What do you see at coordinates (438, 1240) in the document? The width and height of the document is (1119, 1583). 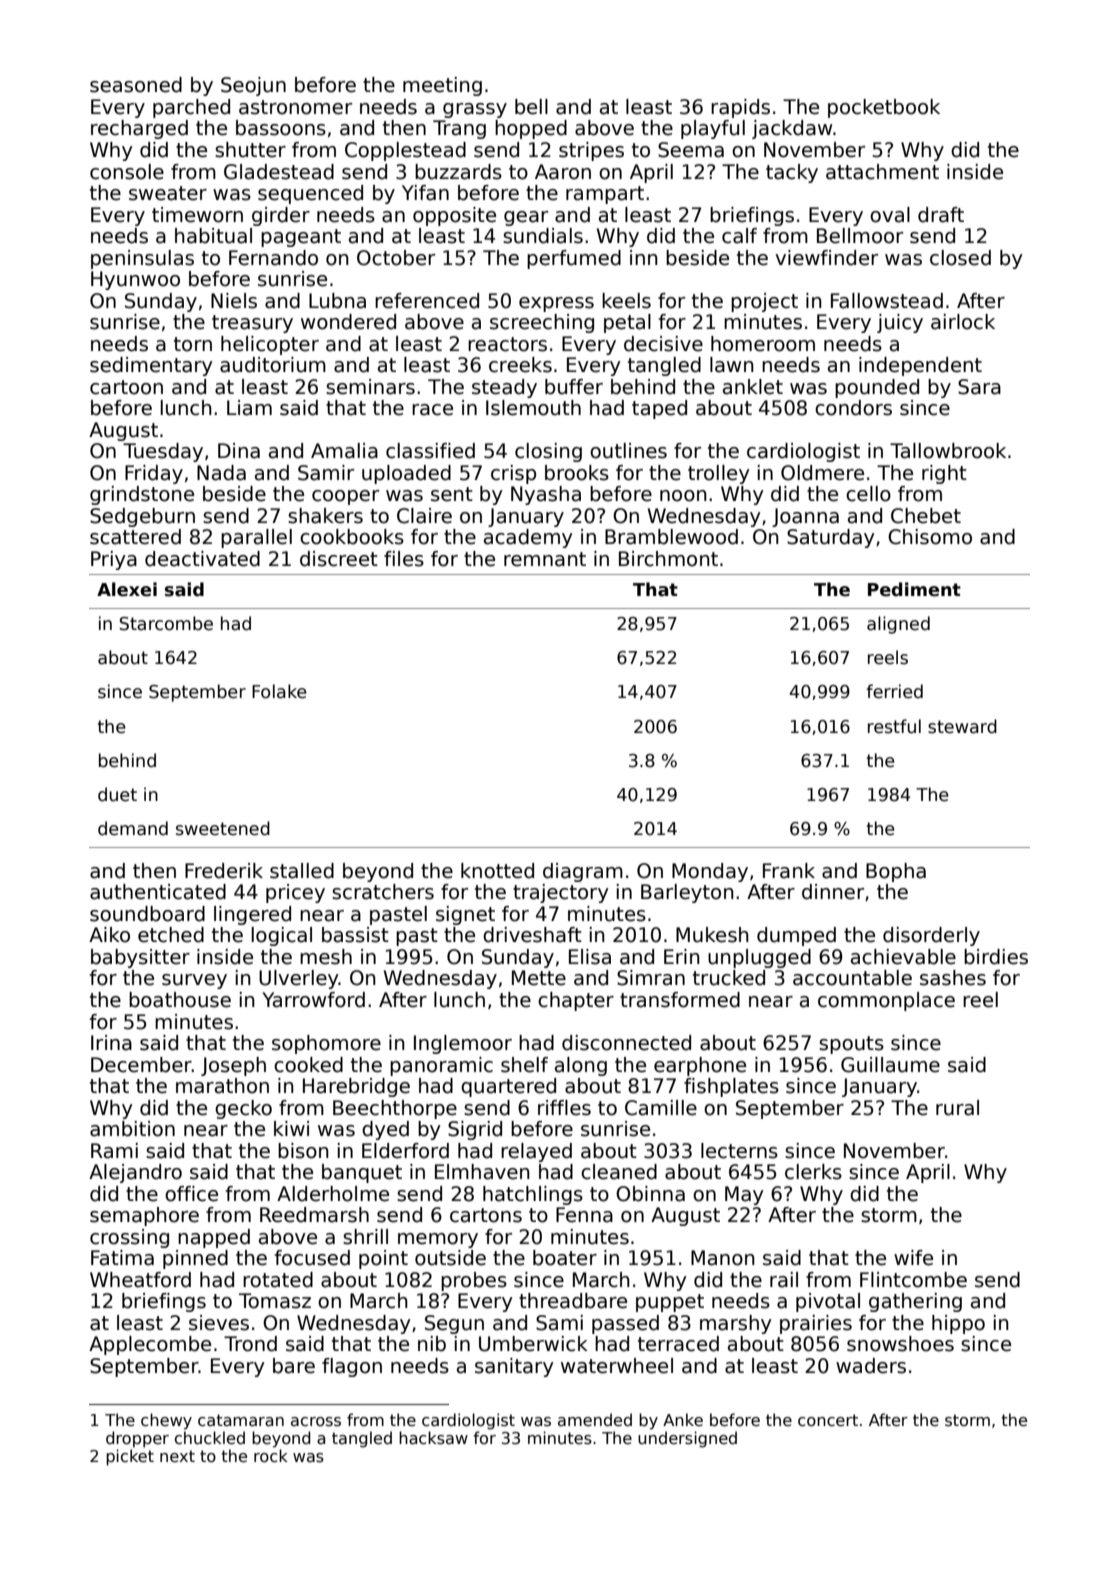 I see `memory` at bounding box center [438, 1240].
